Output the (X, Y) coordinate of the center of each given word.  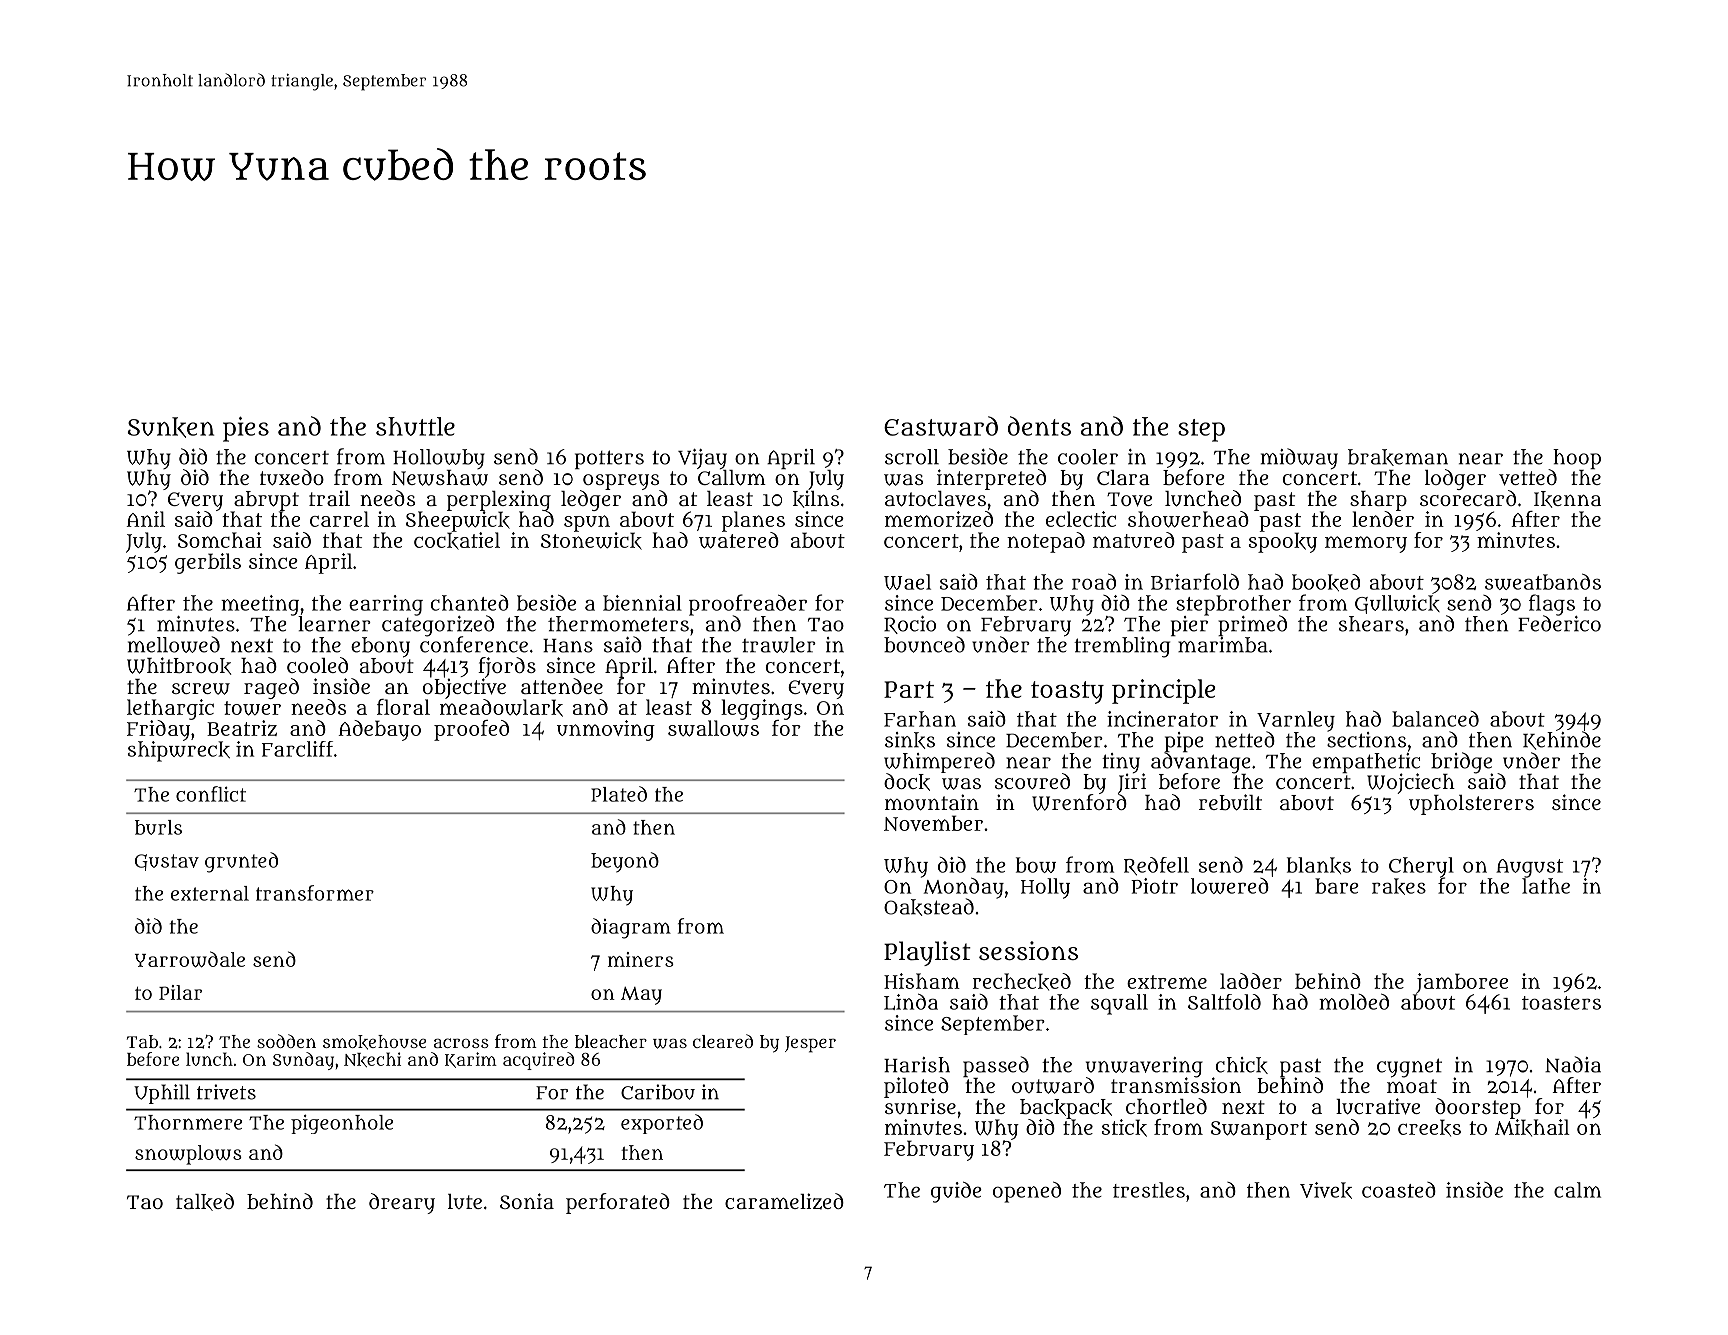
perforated (618, 1203)
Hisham (922, 981)
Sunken (171, 427)
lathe (1546, 886)
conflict (211, 794)
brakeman (1398, 457)
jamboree (1462, 983)
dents (1039, 426)
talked (205, 1202)
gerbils (208, 563)
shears (1371, 624)
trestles (1149, 1190)
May (641, 996)
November (933, 823)
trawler (779, 645)
